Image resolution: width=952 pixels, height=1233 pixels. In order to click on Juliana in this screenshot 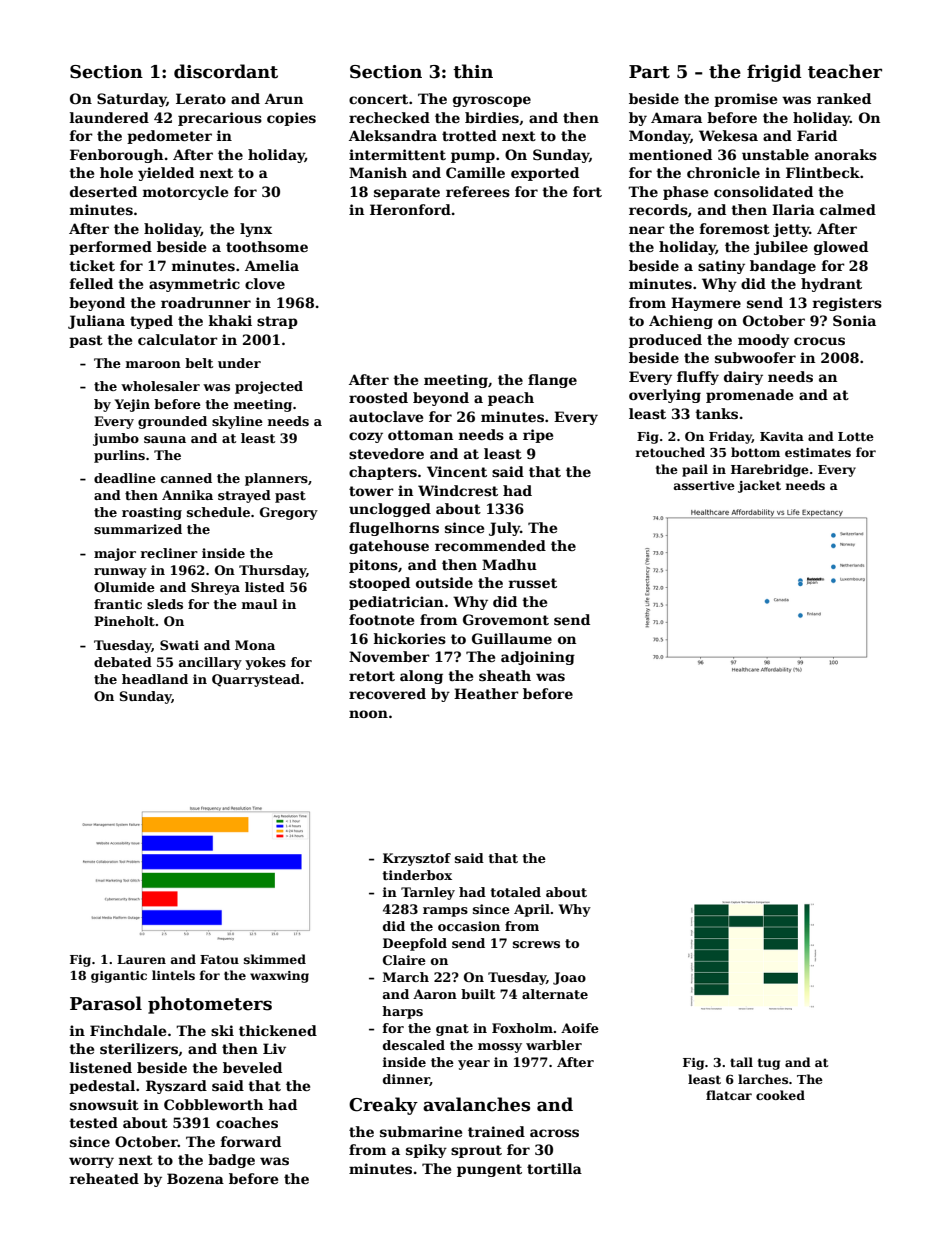, I will do `click(96, 322)`.
